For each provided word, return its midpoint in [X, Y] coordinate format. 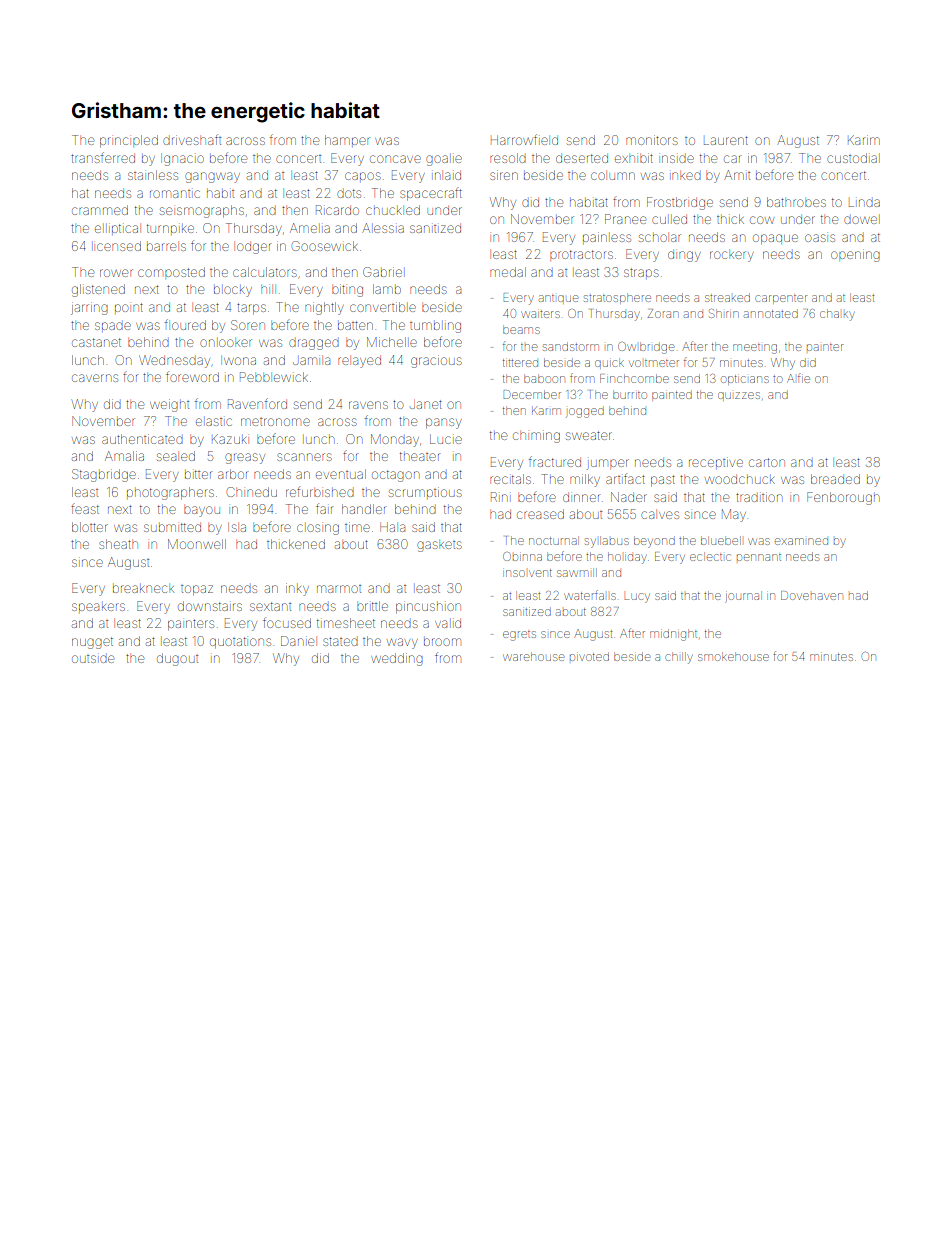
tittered [520, 363]
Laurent [726, 140]
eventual [341, 474]
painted [672, 396]
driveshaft [192, 139]
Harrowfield [524, 139]
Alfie [798, 378]
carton [767, 462]
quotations [240, 642]
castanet [96, 342]
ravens [368, 405]
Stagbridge [104, 475]
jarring [89, 308]
